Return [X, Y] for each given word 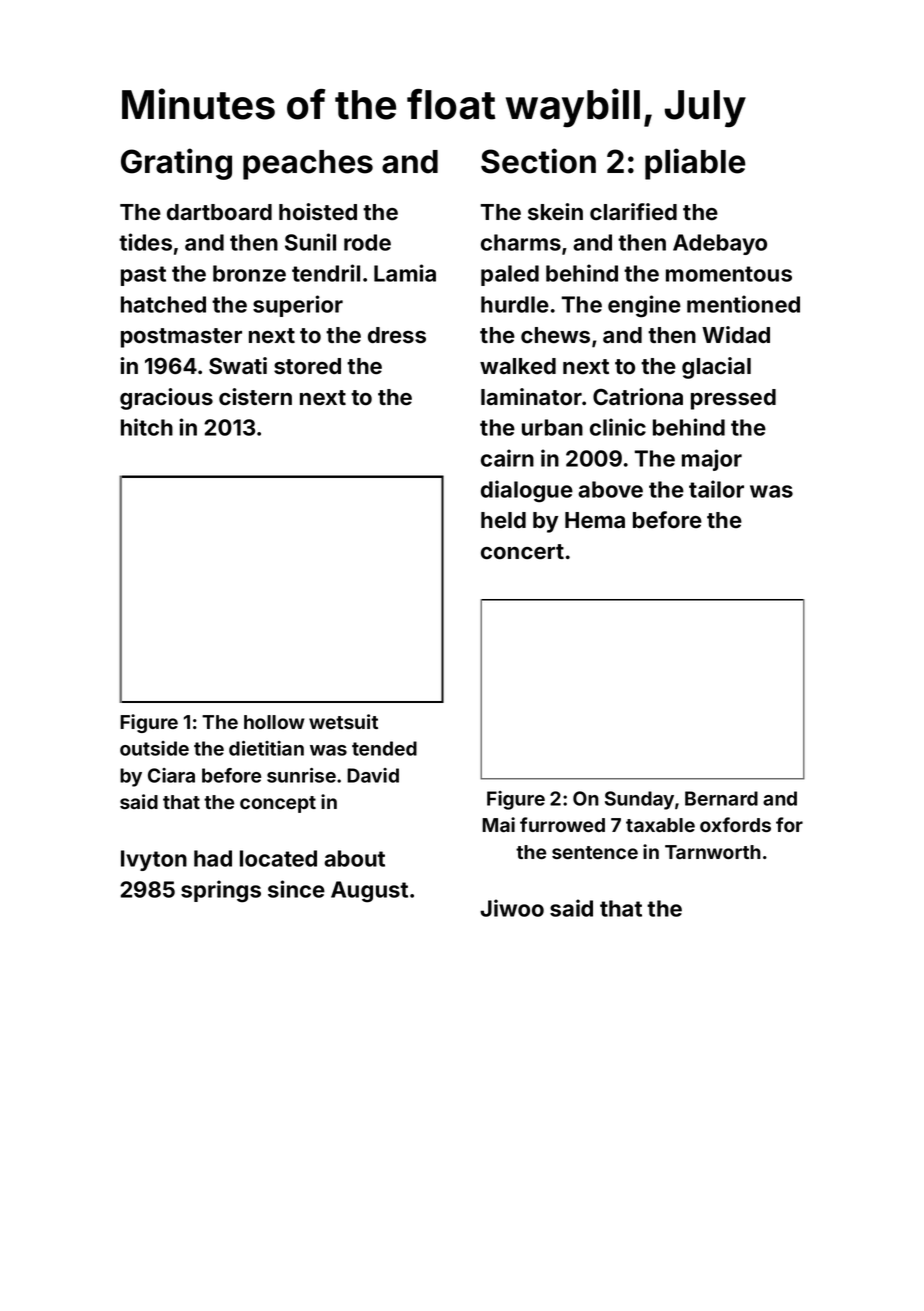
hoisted [318, 212]
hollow [274, 722]
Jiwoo [512, 908]
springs [221, 891]
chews [555, 335]
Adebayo [720, 244]
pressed [733, 399]
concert [522, 552]
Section [538, 161]
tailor [716, 489]
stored [307, 366]
